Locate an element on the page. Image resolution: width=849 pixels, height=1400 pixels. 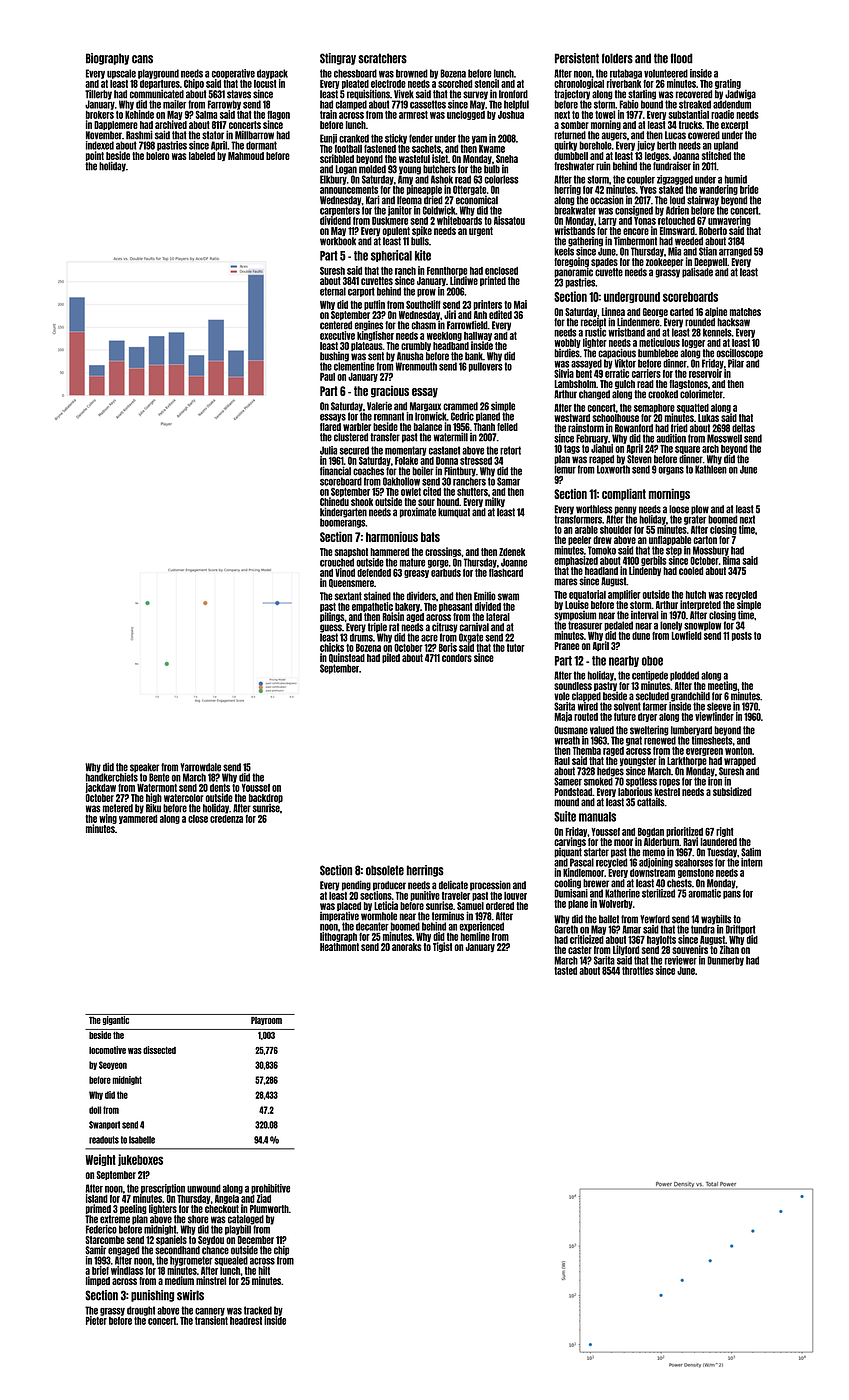
flood is located at coordinates (681, 58).
